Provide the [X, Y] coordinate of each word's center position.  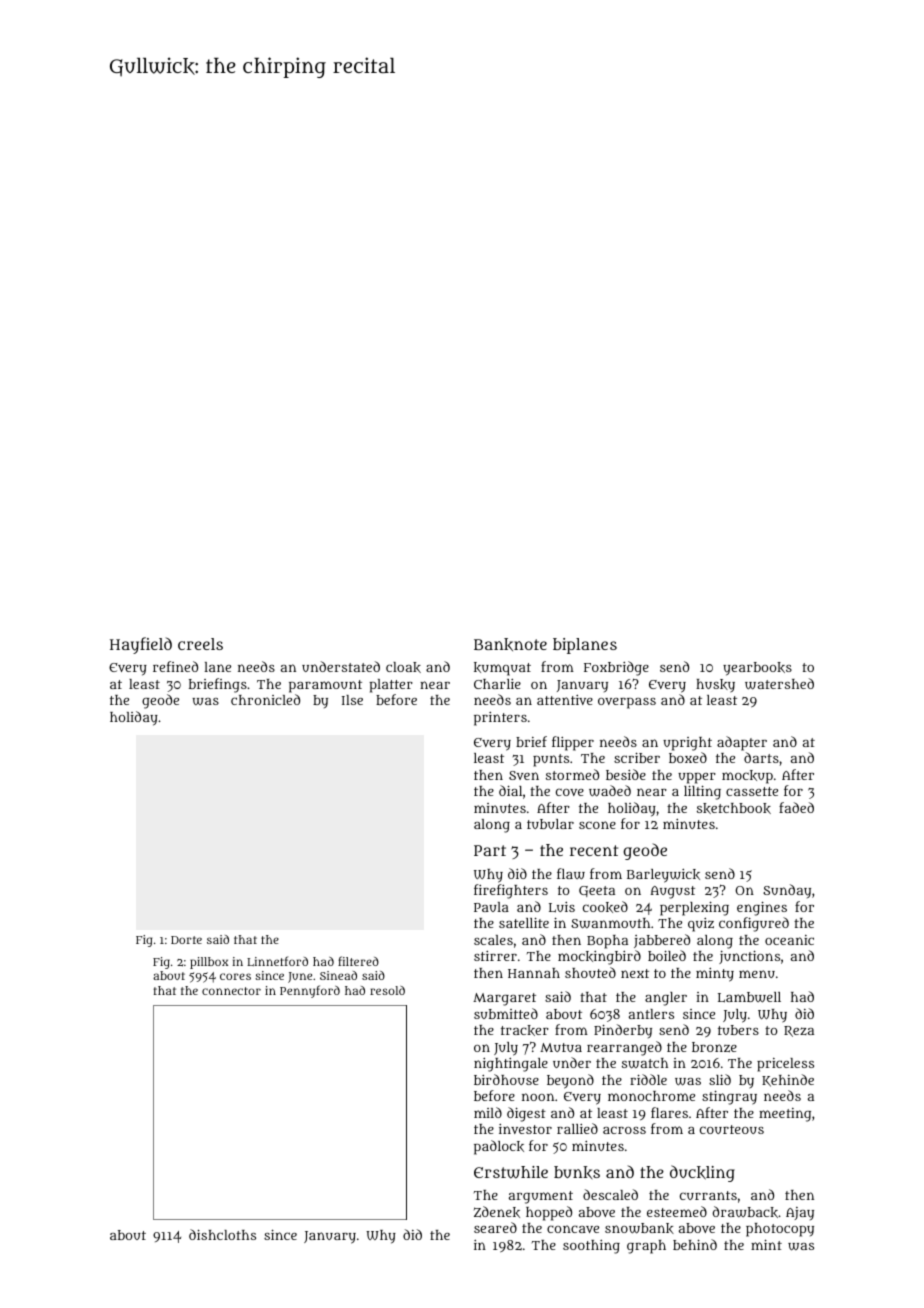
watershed [779, 684]
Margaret [504, 999]
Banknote [510, 644]
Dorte [186, 940]
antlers [651, 1014]
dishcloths [222, 1234]
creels [200, 644]
